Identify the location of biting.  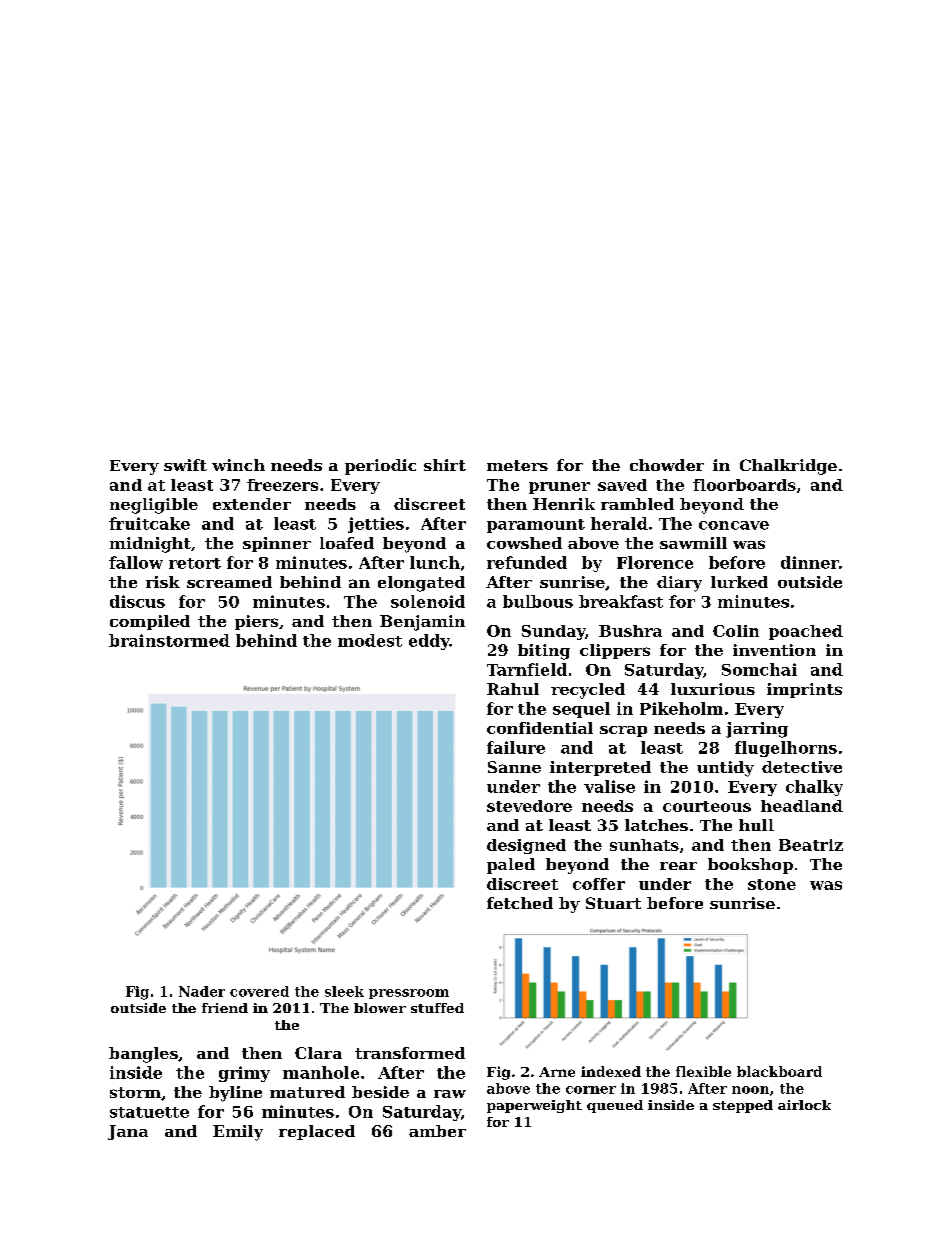
(544, 652).
